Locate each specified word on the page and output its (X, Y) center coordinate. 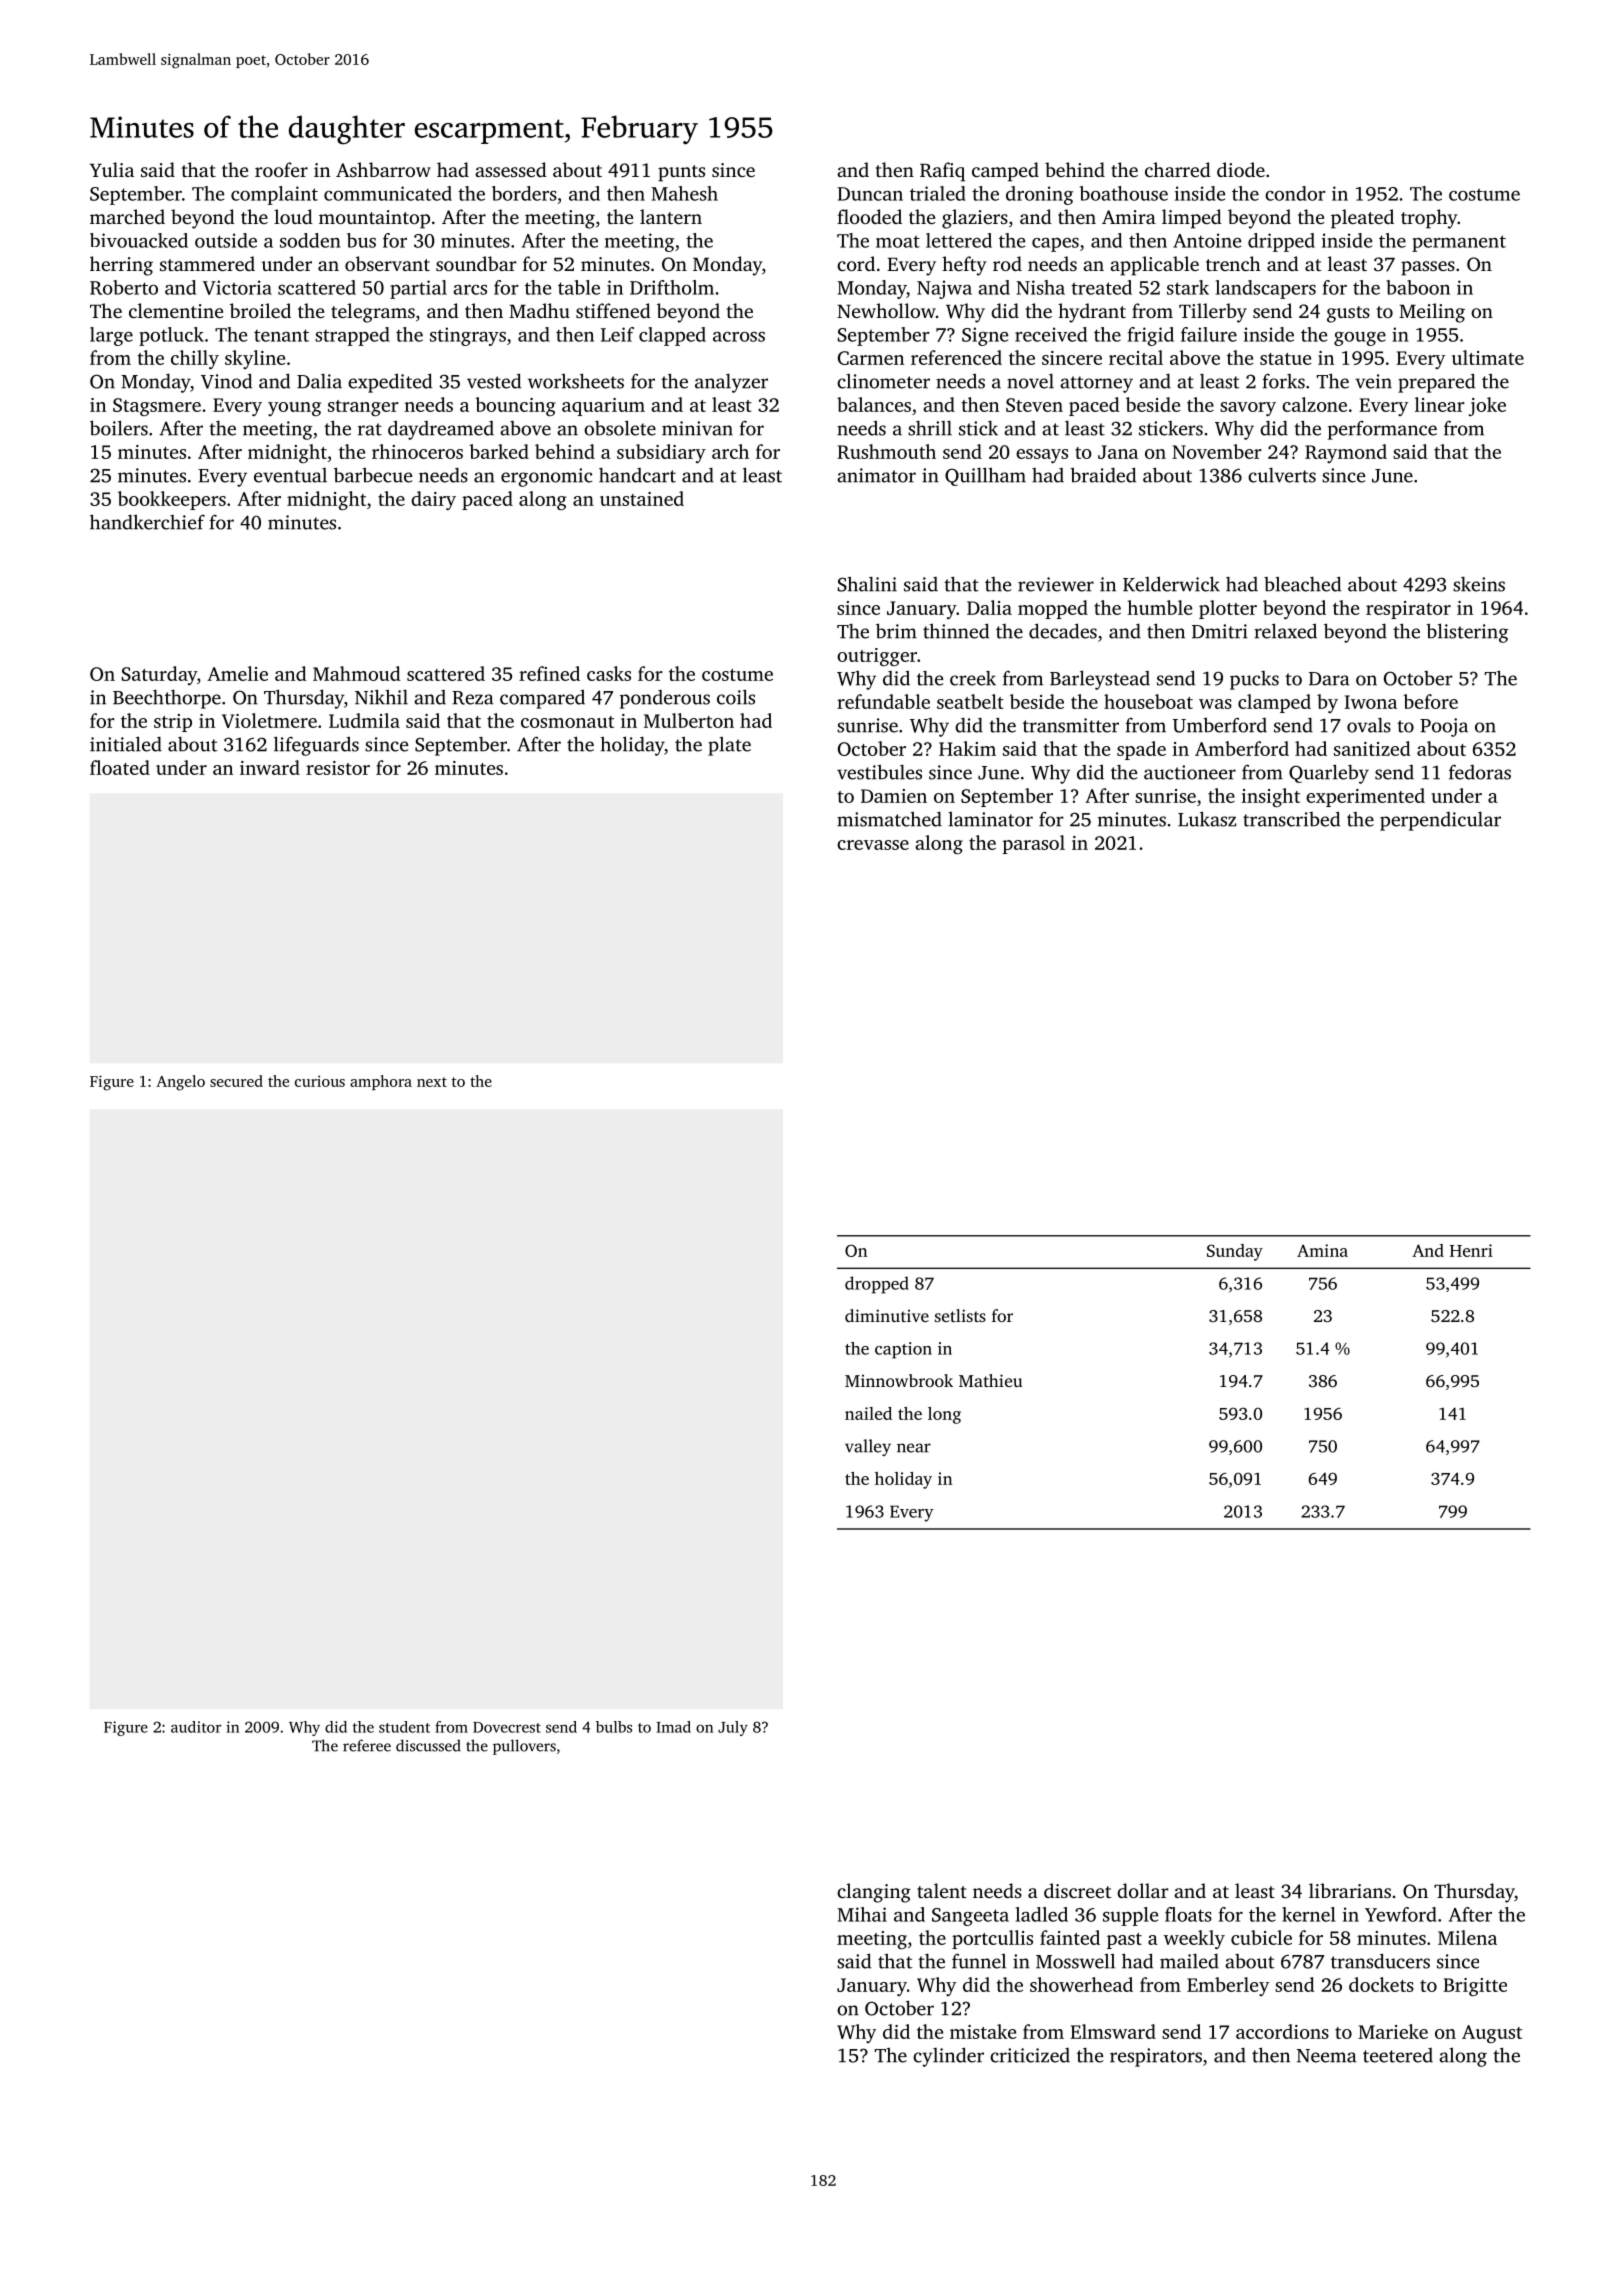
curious (320, 1081)
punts (681, 173)
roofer (281, 169)
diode (1241, 169)
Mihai (862, 1914)
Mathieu (990, 1380)
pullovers (524, 1747)
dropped (877, 1285)
